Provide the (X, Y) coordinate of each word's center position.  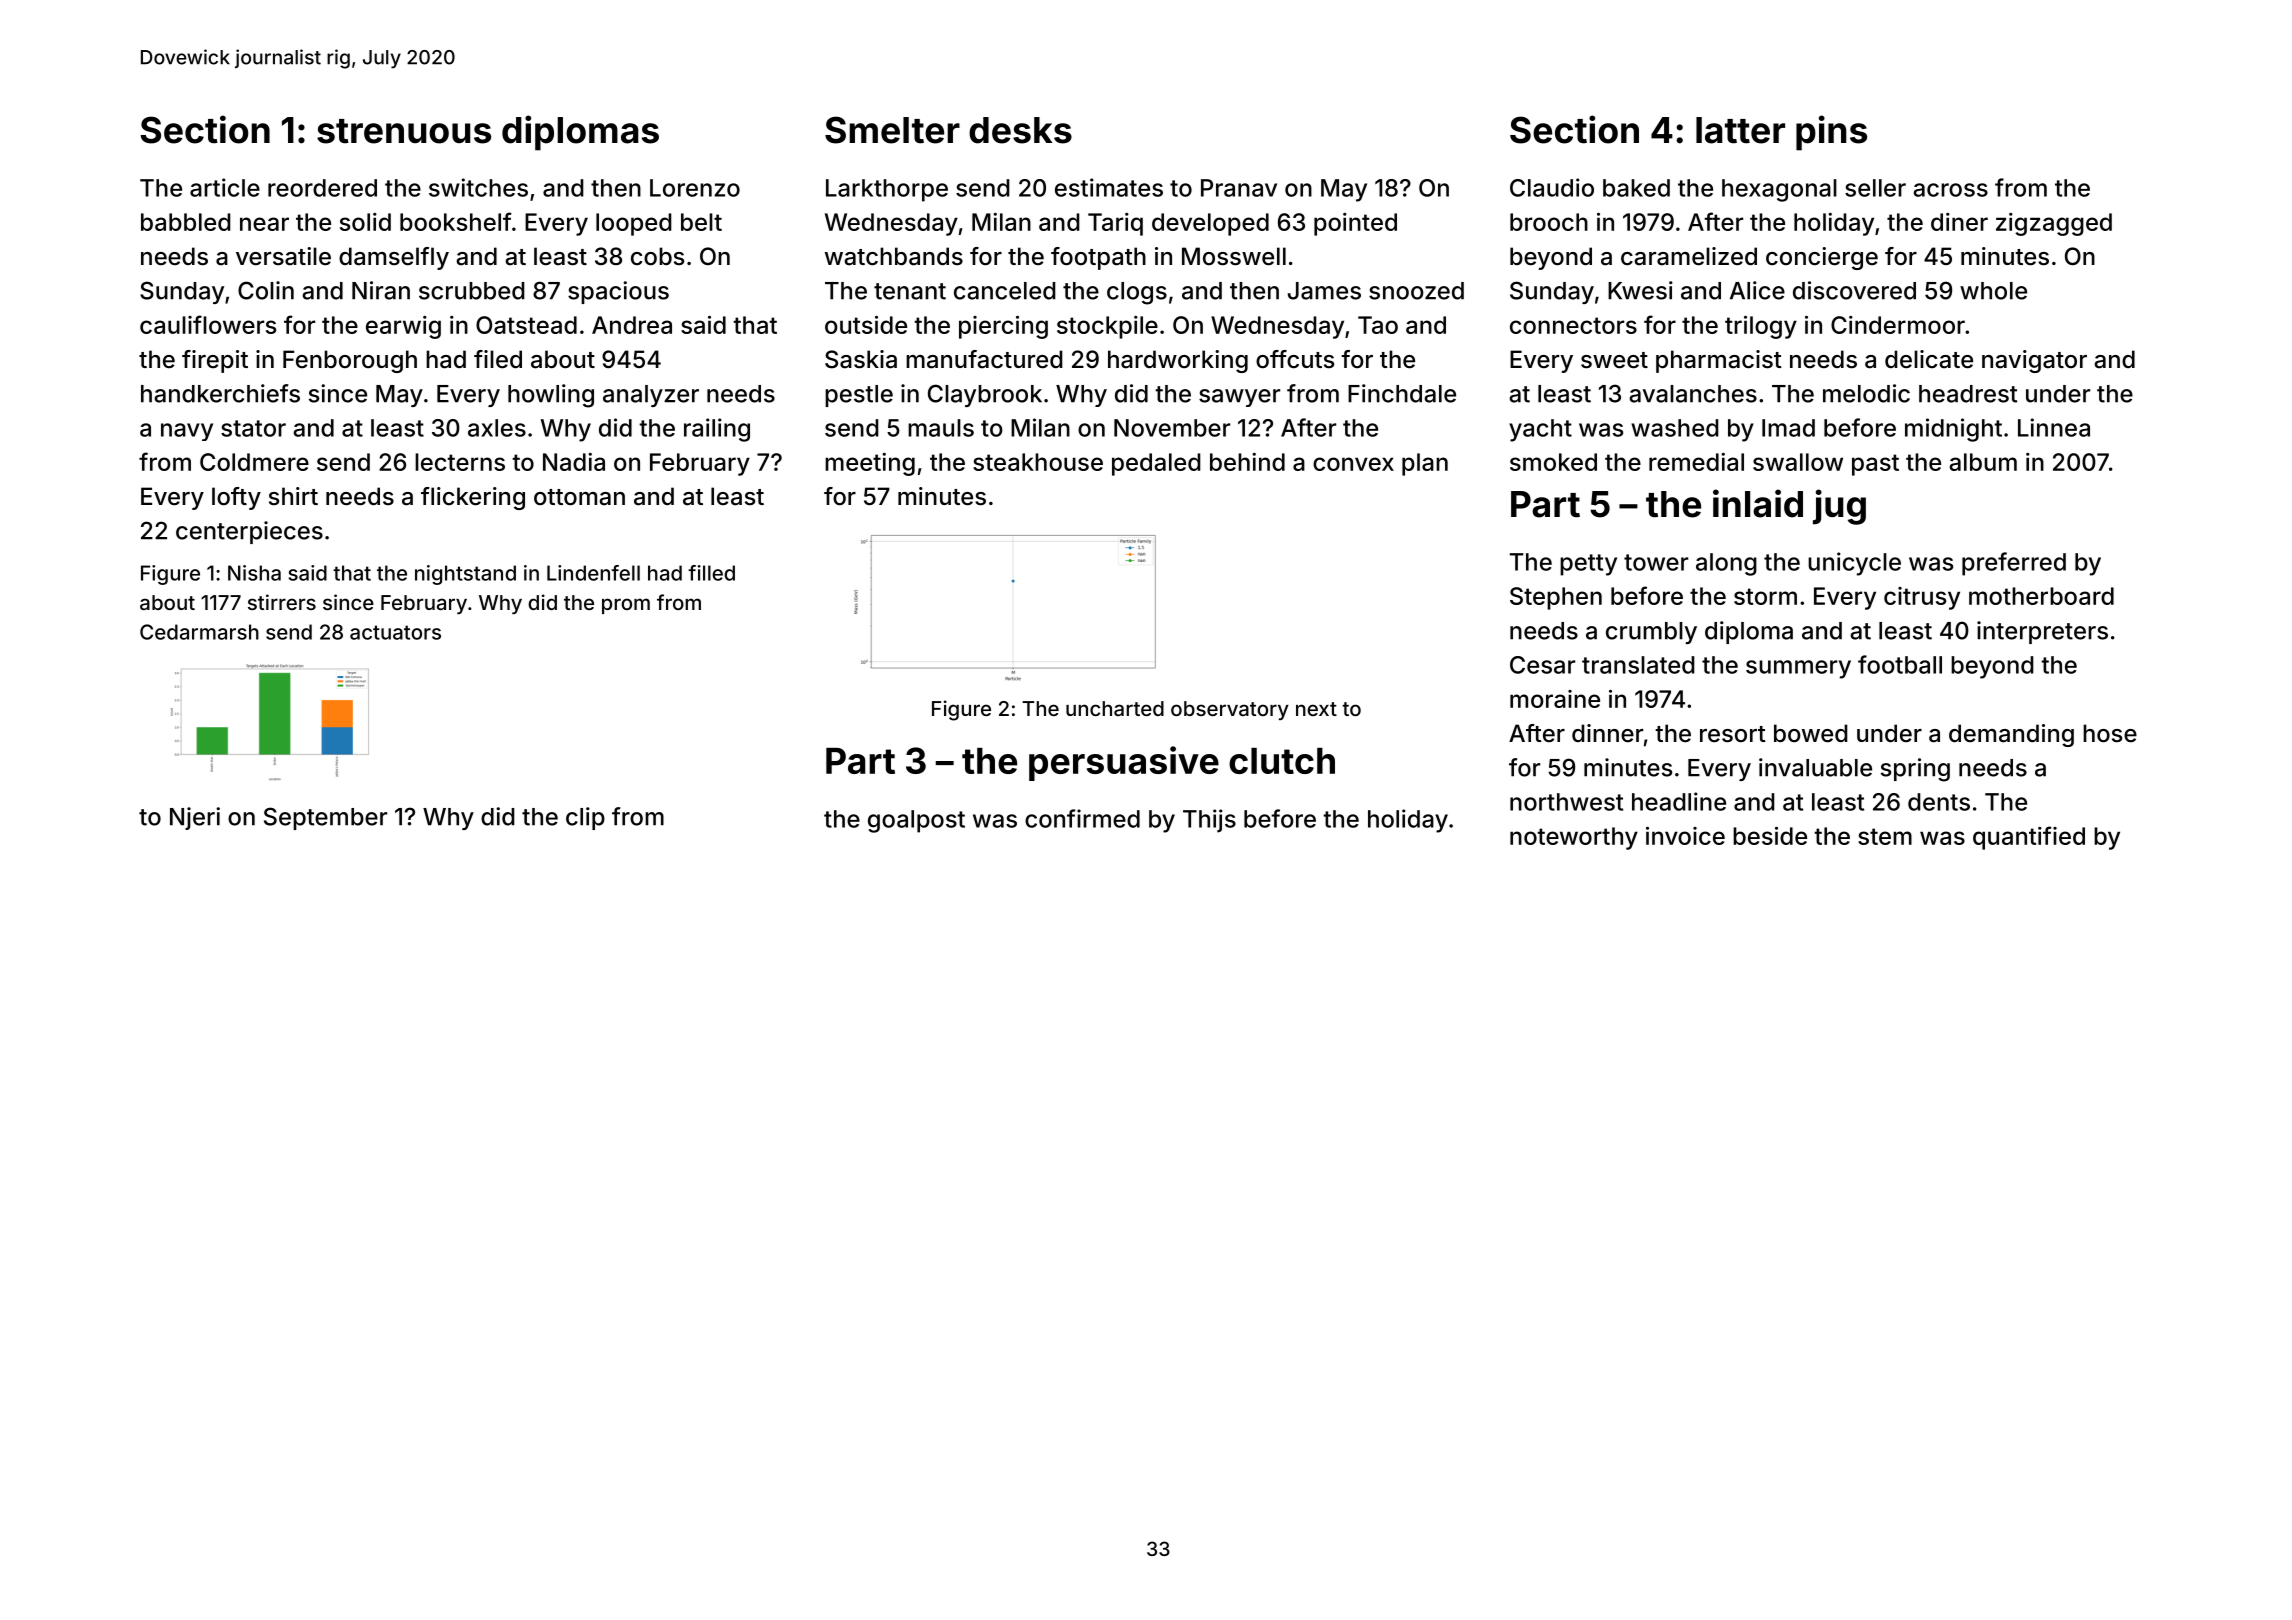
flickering (473, 498)
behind (1247, 462)
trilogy (1761, 327)
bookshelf (456, 221)
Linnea (2054, 427)
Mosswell (1234, 256)
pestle (859, 396)
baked (1636, 188)
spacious (618, 292)
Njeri (195, 818)
